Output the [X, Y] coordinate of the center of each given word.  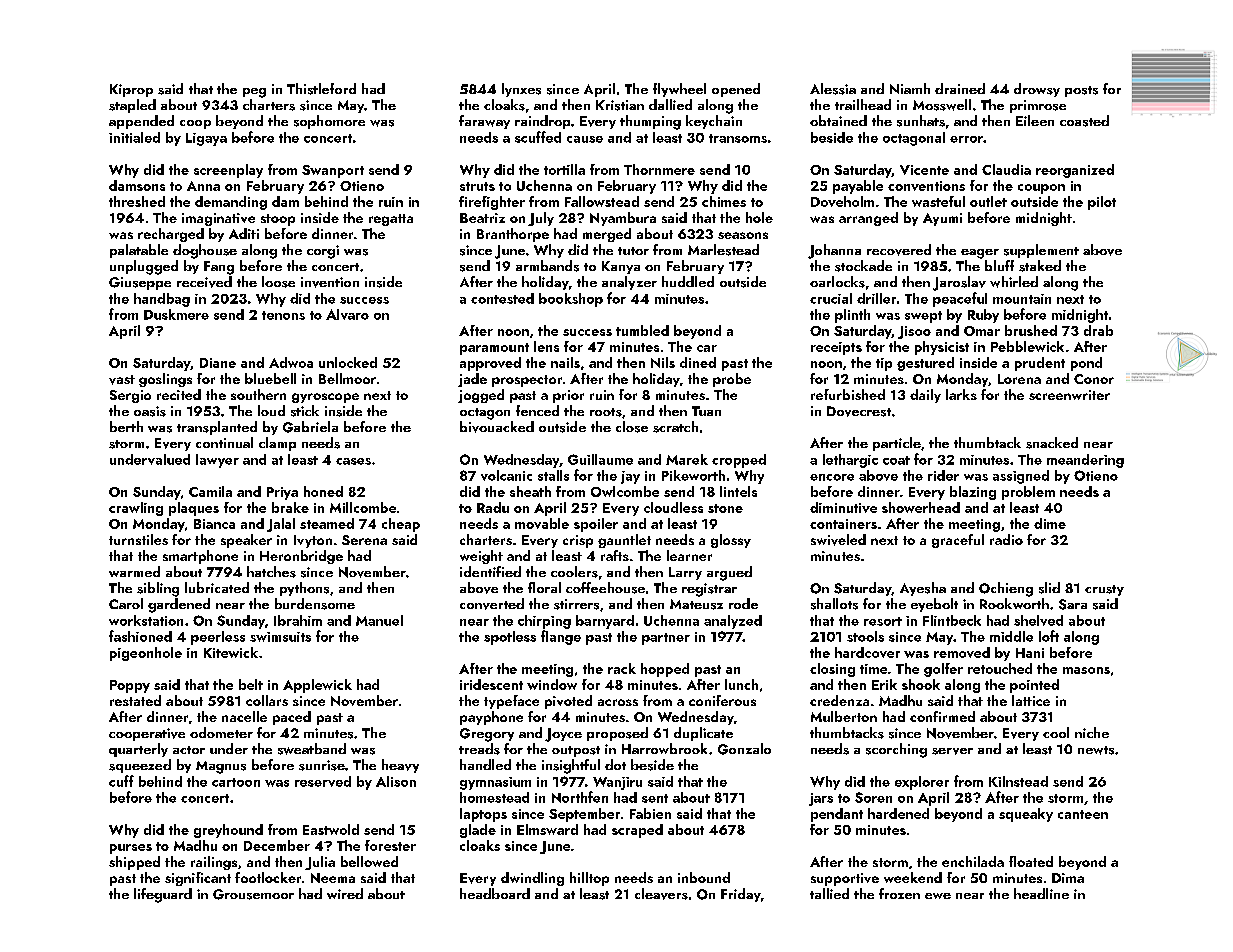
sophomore [329, 122]
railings [214, 863]
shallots [834, 604]
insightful [571, 766]
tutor [633, 251]
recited [179, 394]
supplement [1041, 251]
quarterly [138, 750]
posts [1081, 91]
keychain [714, 122]
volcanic [506, 475]
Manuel [379, 620]
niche [1092, 732]
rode [743, 603]
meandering [1085, 461]
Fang [219, 268]
